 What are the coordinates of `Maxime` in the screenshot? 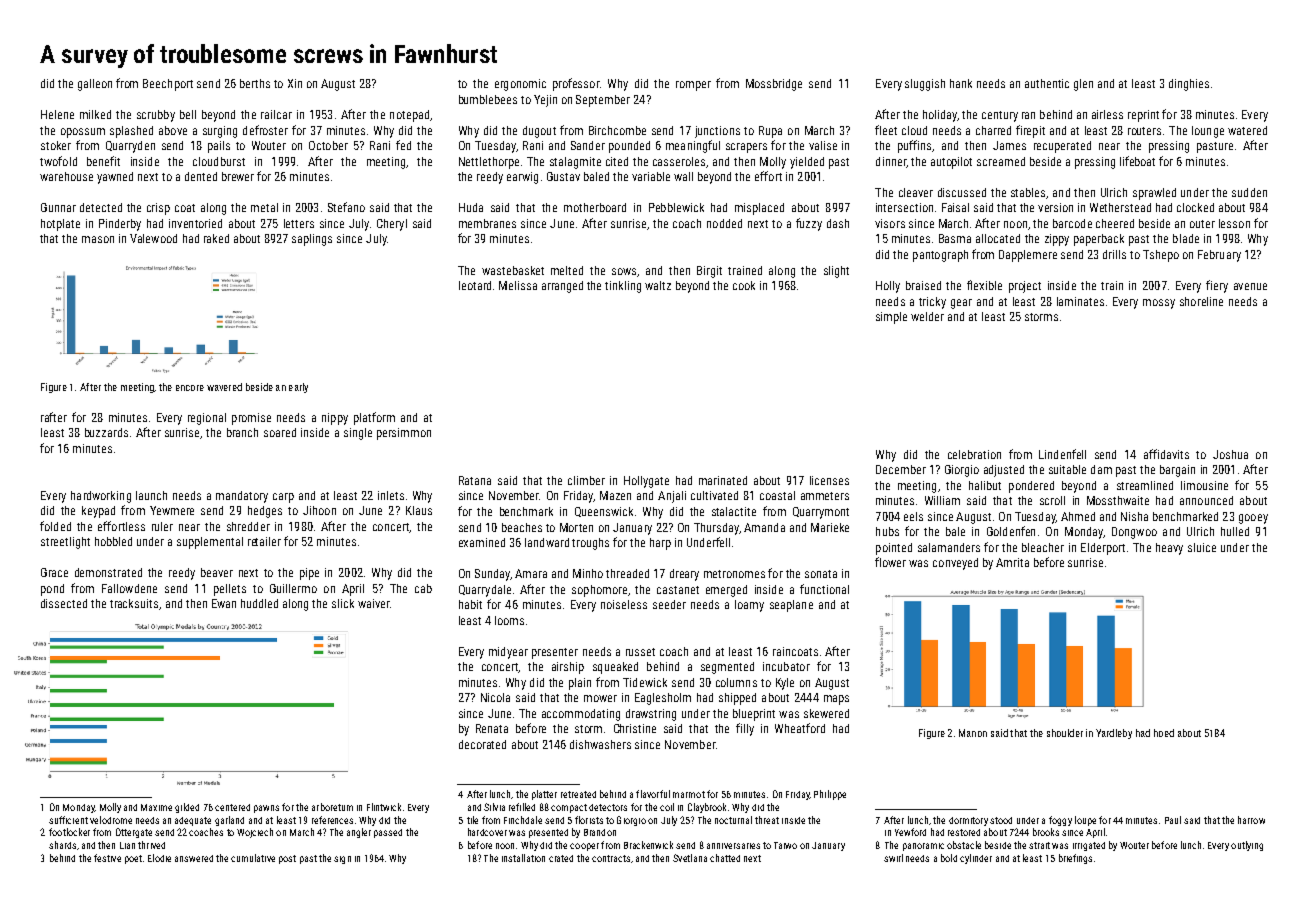 It's located at (156, 807).
